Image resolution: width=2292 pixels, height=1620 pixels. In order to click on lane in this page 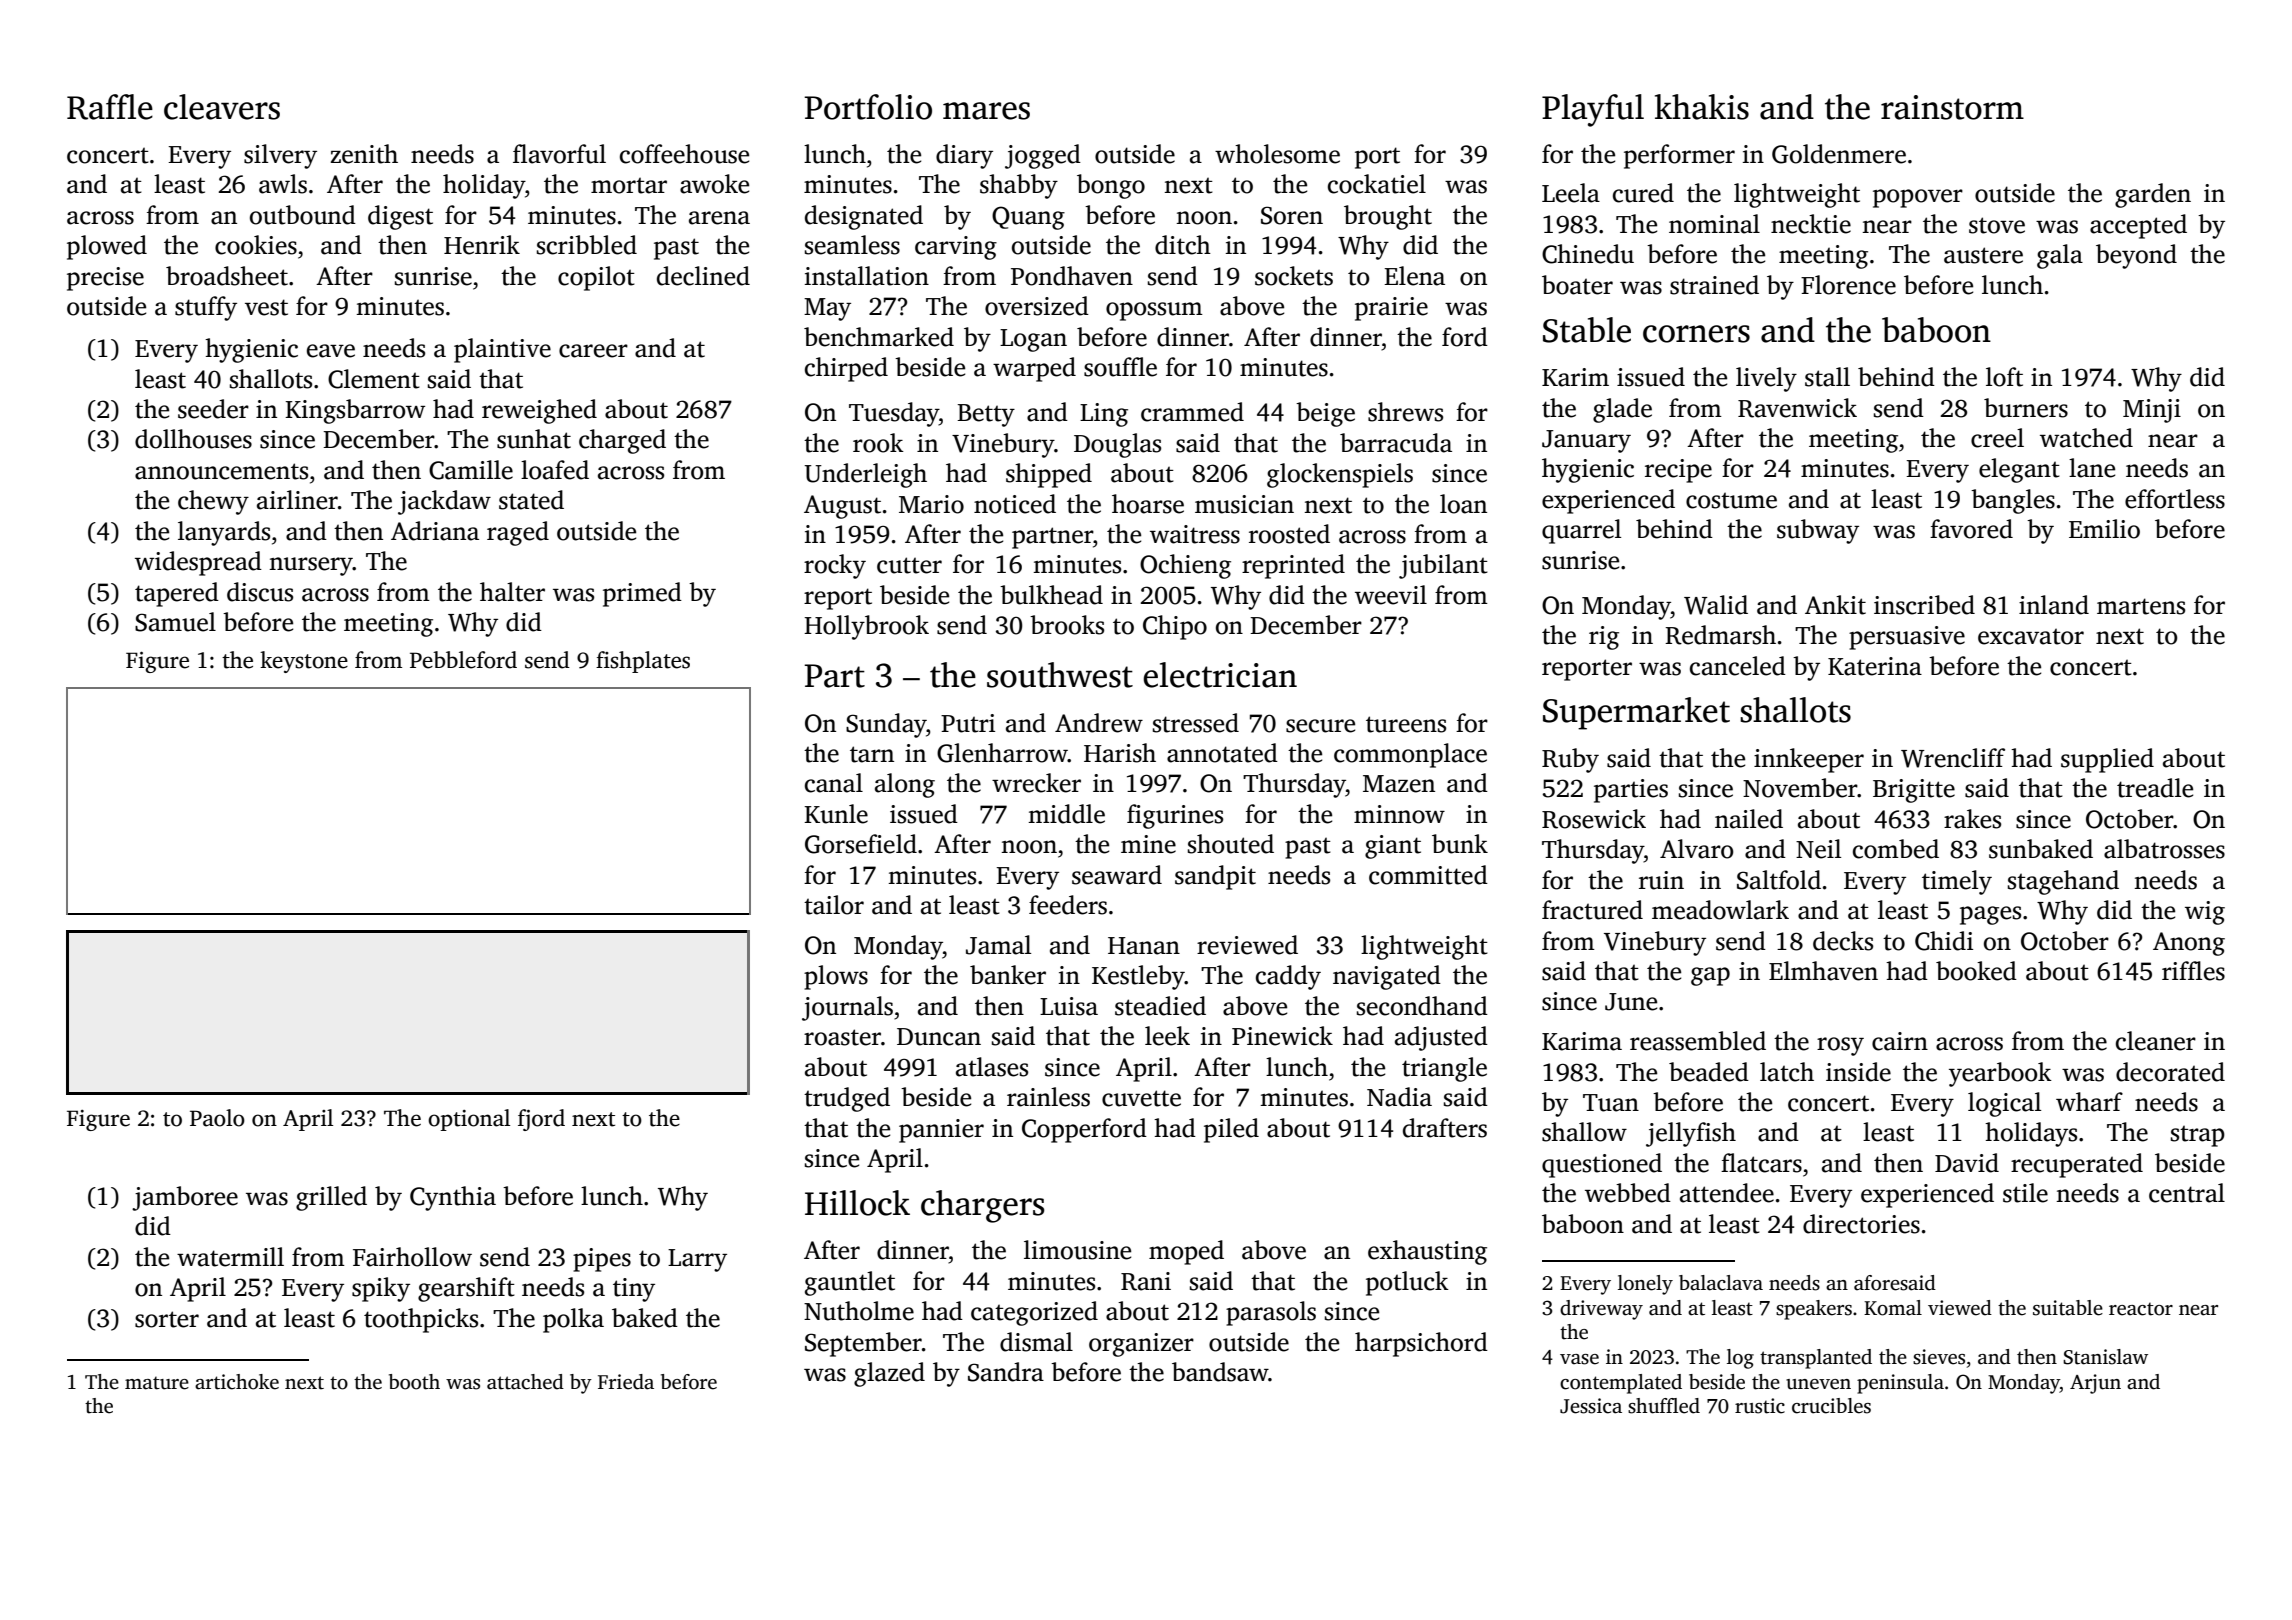, I will do `click(2092, 468)`.
